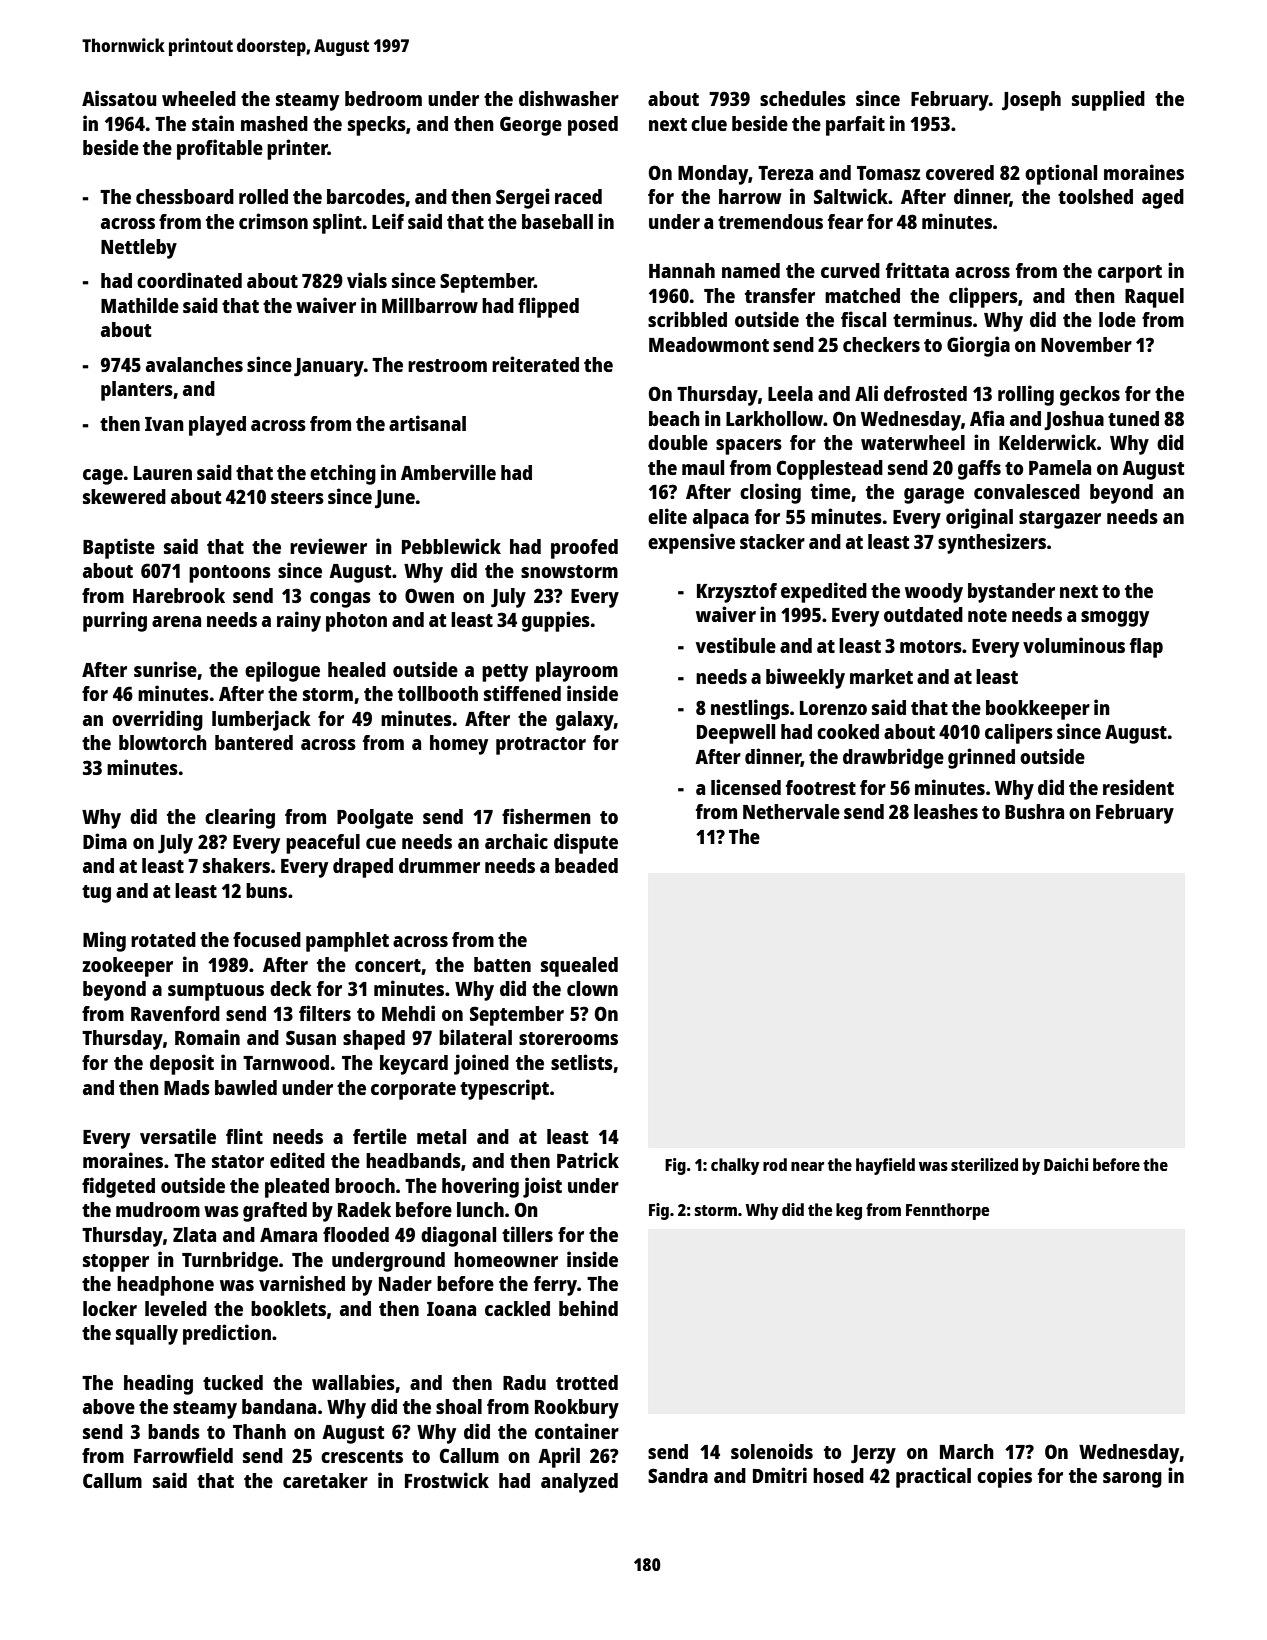 The image size is (1267, 1640). What do you see at coordinates (751, 270) in the page?
I see `named` at bounding box center [751, 270].
